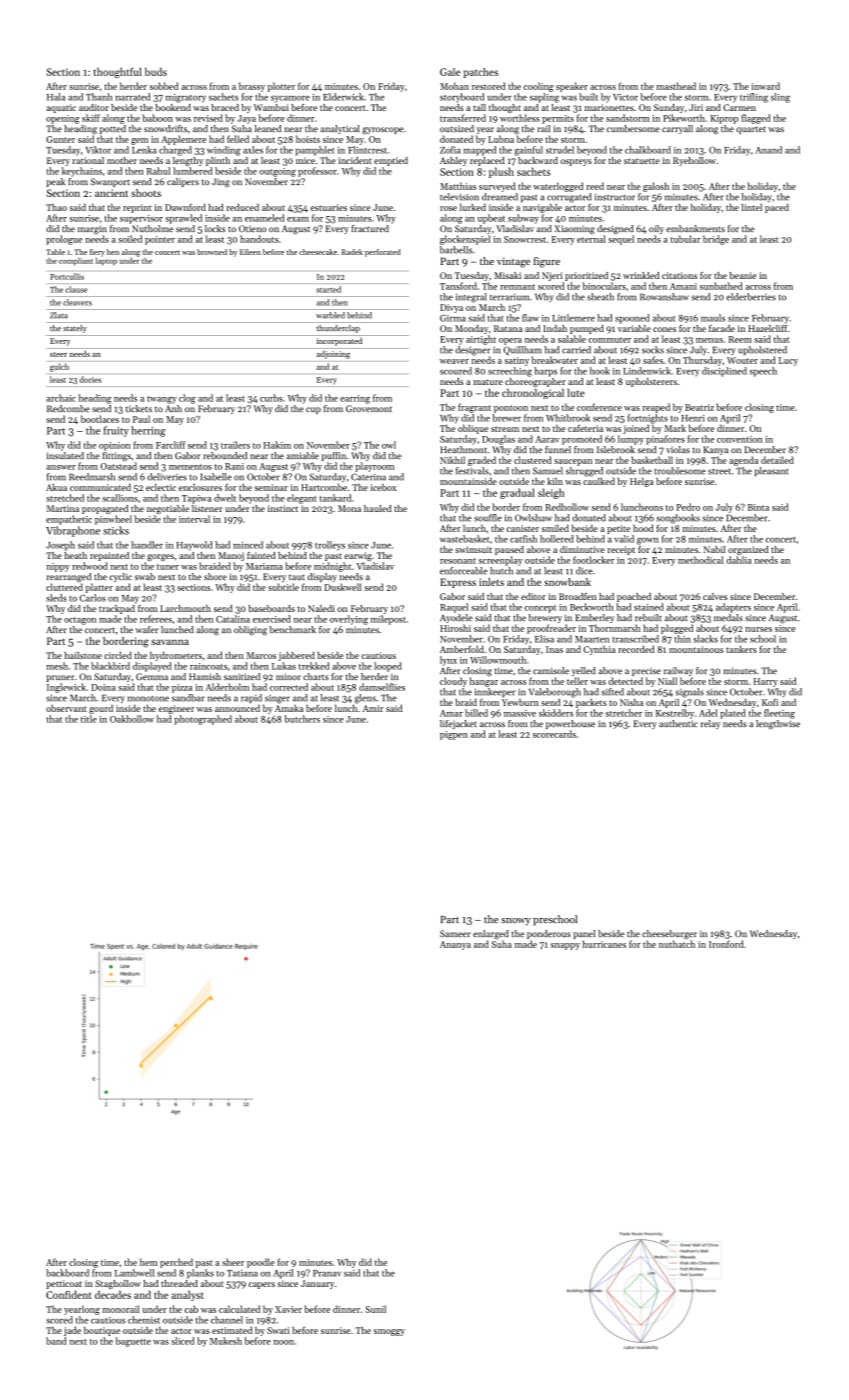 The image size is (849, 1400). What do you see at coordinates (389, 1332) in the screenshot?
I see `smoggy` at bounding box center [389, 1332].
